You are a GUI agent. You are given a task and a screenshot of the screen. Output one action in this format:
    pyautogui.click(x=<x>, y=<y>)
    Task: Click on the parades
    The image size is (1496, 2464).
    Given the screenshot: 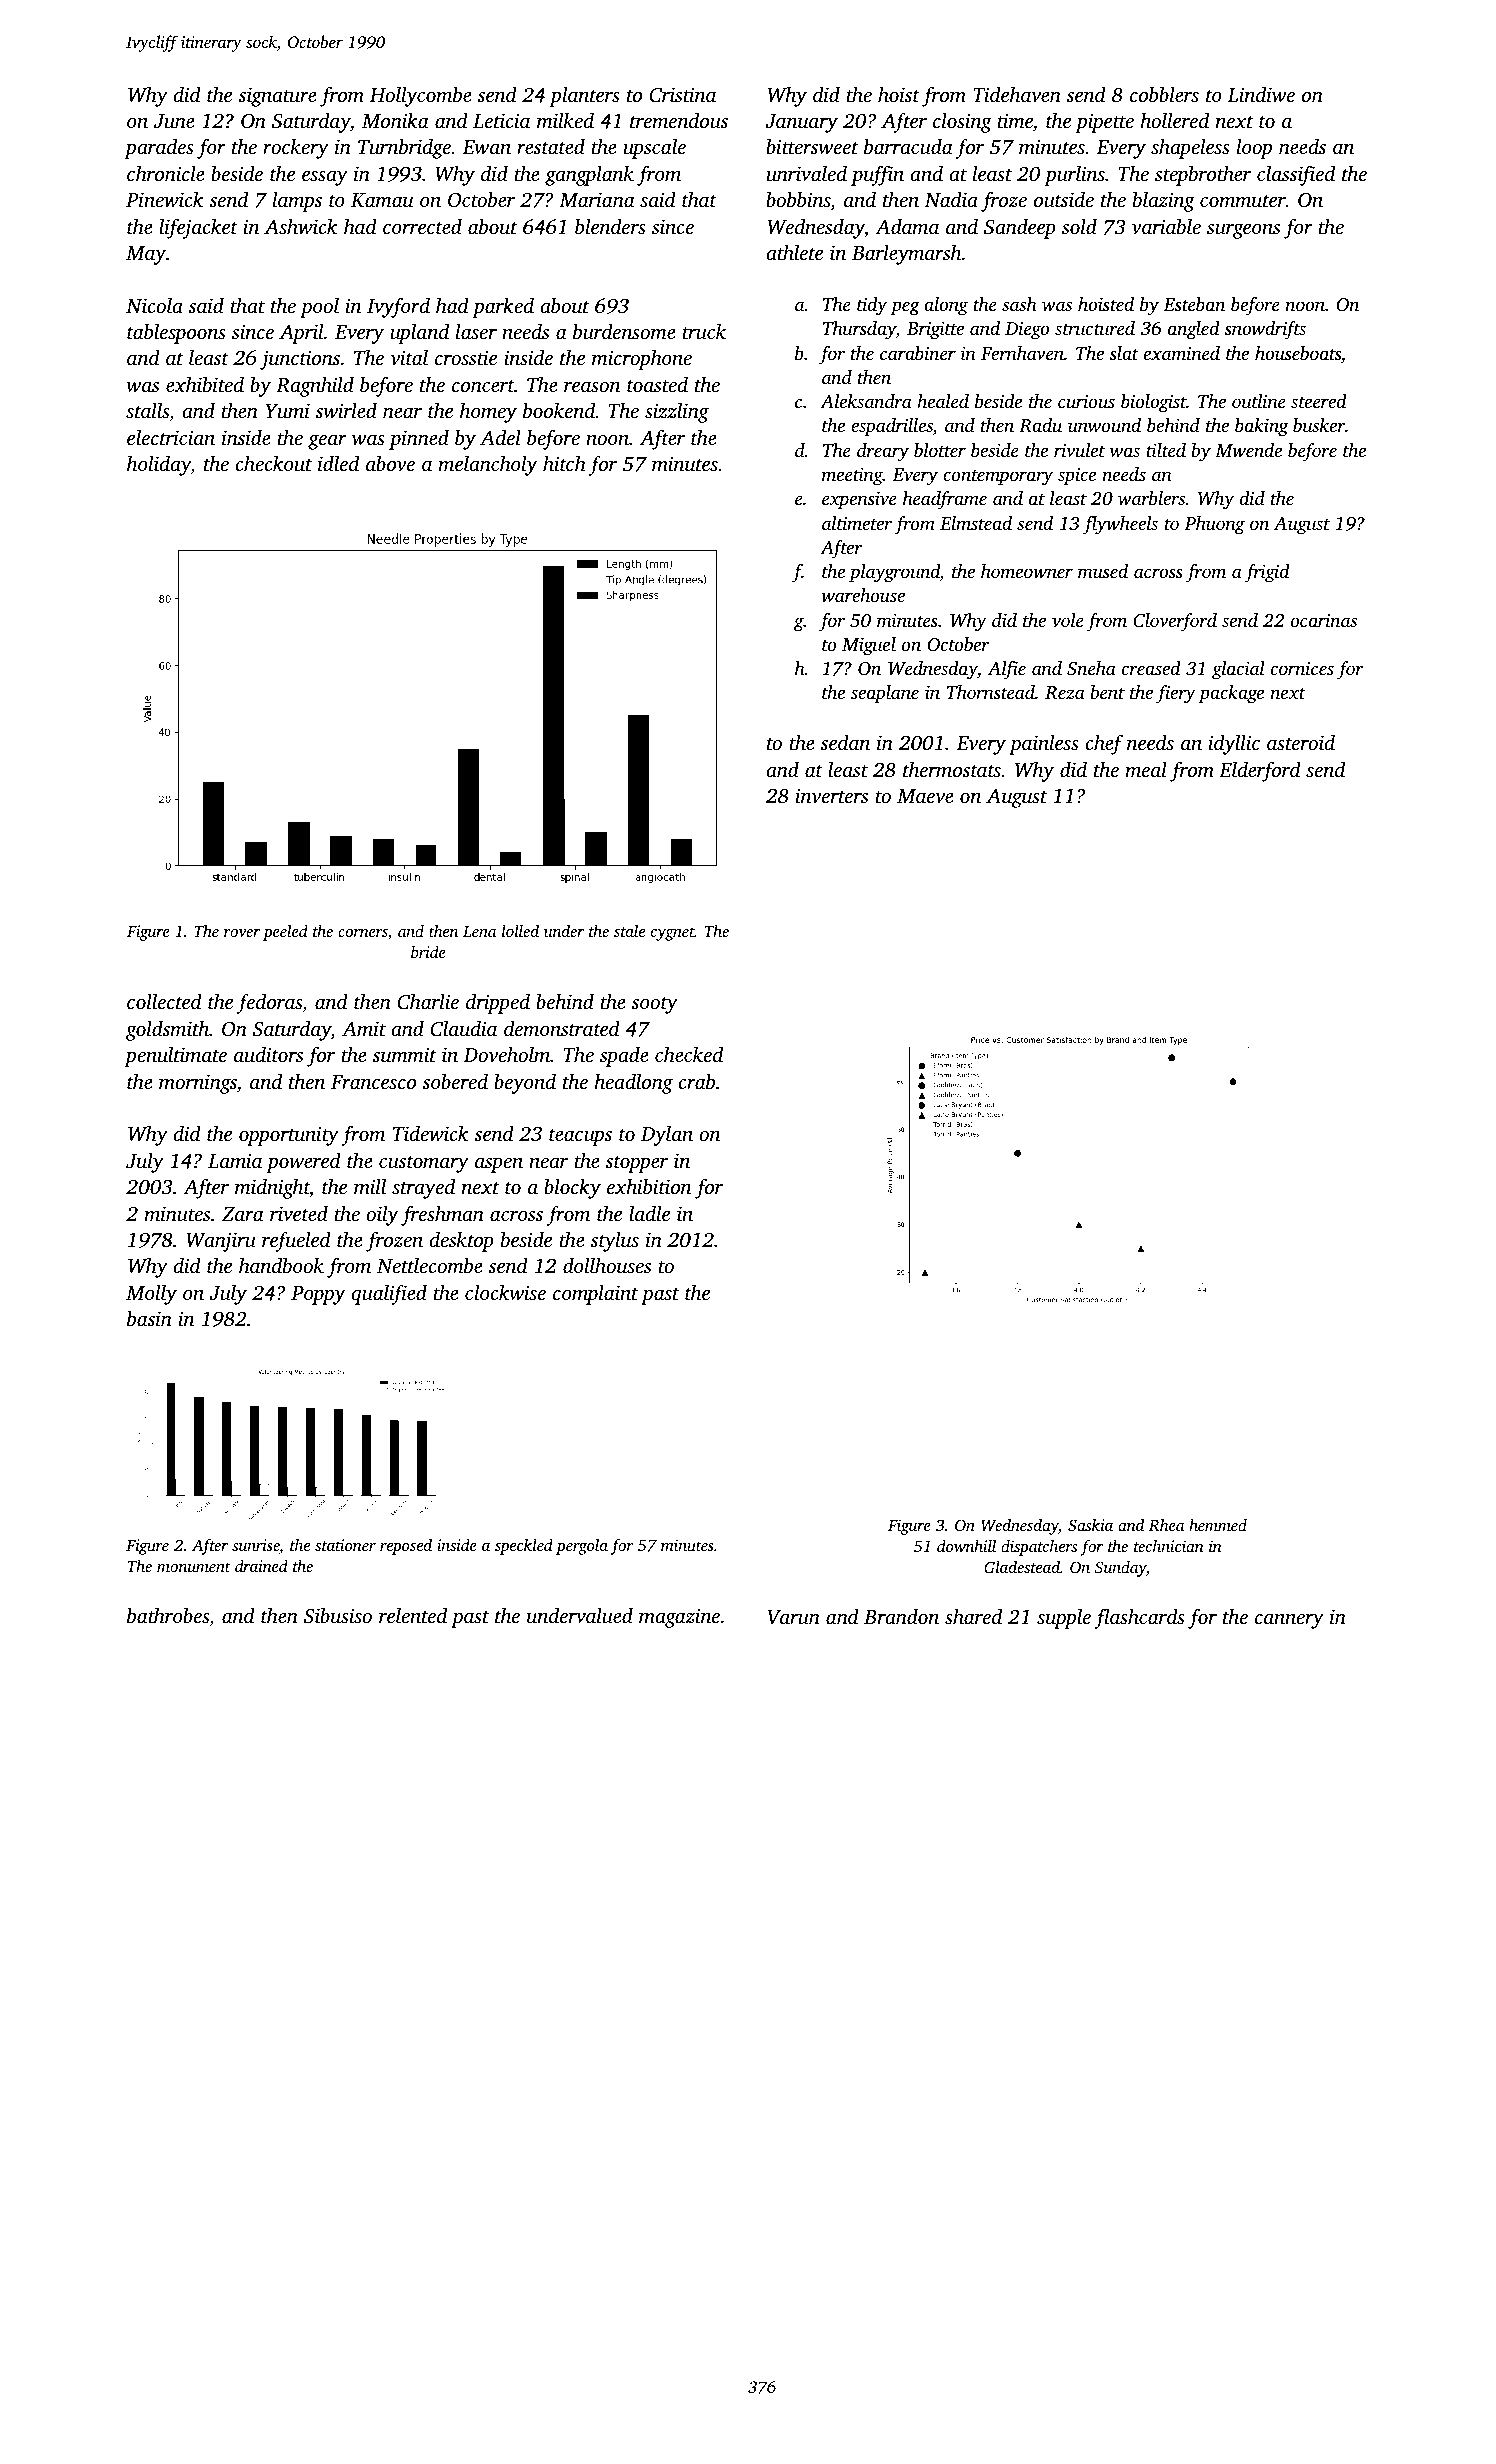 What is the action you would take?
    pyautogui.click(x=159, y=148)
